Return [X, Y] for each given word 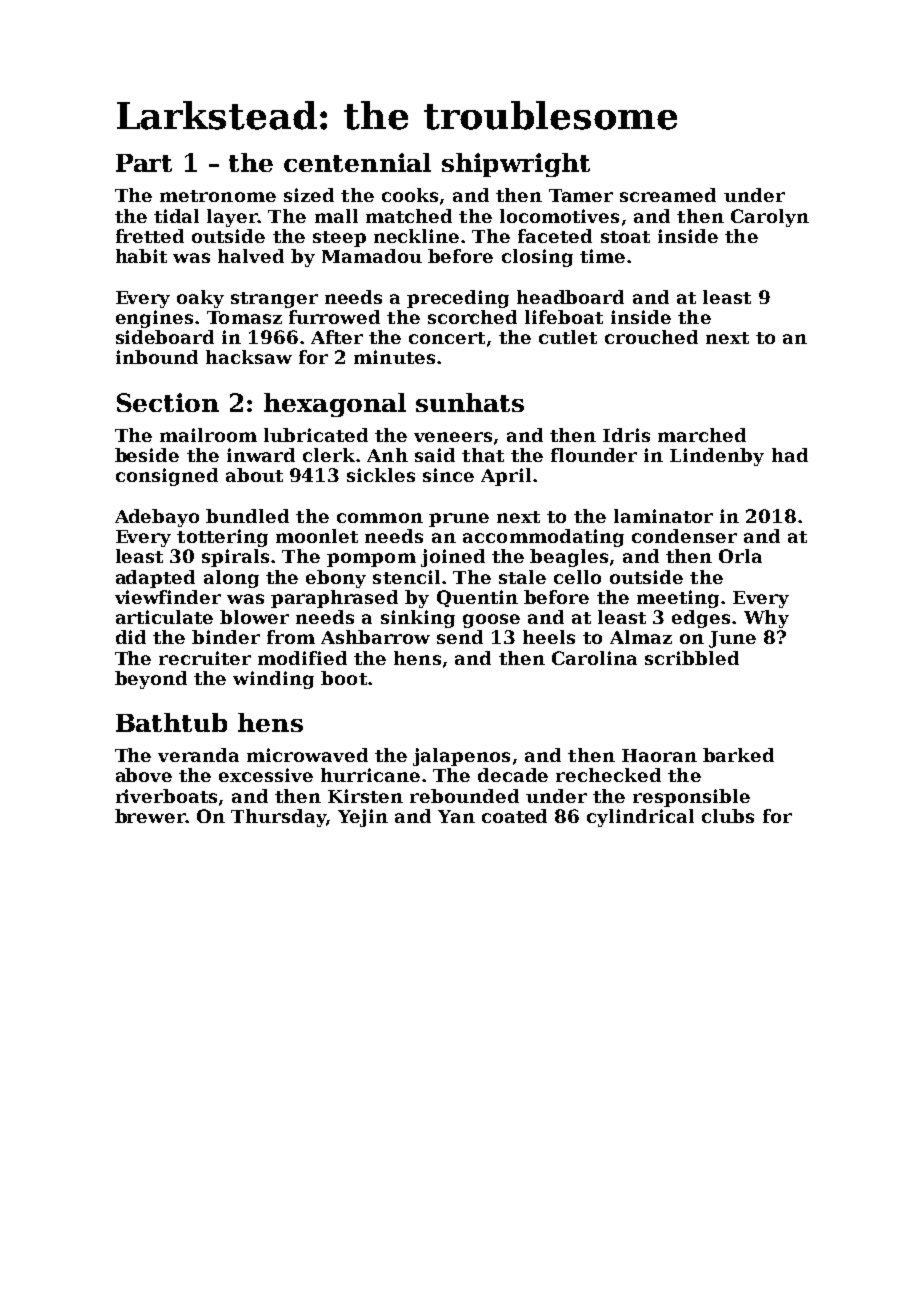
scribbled [692, 658]
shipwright [516, 165]
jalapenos [461, 757]
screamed [668, 195]
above [144, 775]
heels [549, 637]
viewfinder [168, 597]
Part [144, 163]
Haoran [659, 755]
